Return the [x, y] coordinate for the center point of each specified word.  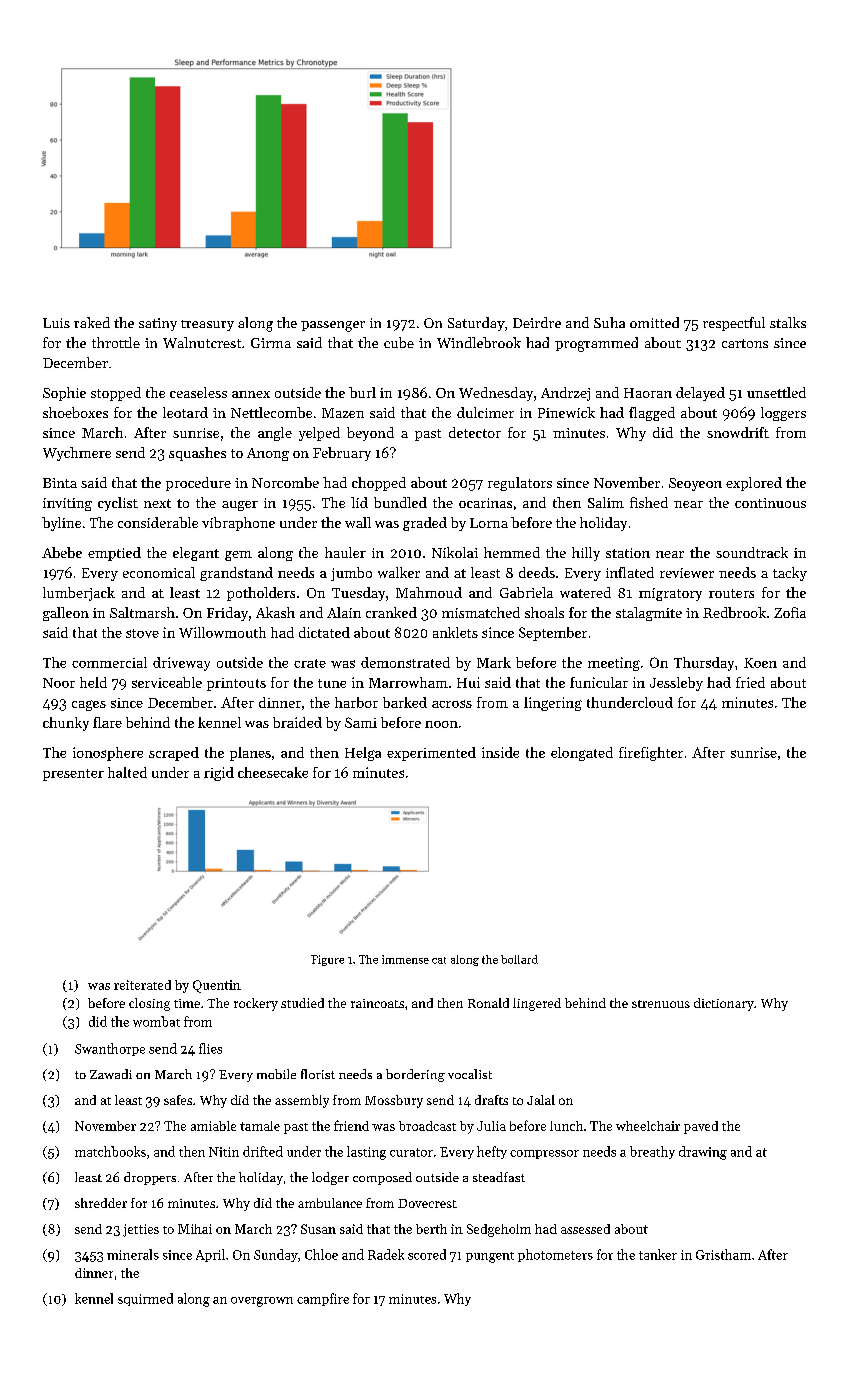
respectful [734, 324]
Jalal [541, 1100]
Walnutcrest [202, 342]
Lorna [489, 523]
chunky [66, 724]
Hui [468, 682]
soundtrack [752, 552]
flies [210, 1048]
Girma [271, 343]
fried [750, 682]
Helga [363, 754]
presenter [73, 775]
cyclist [118, 504]
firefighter [651, 754]
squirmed [145, 1299]
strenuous [661, 1004]
